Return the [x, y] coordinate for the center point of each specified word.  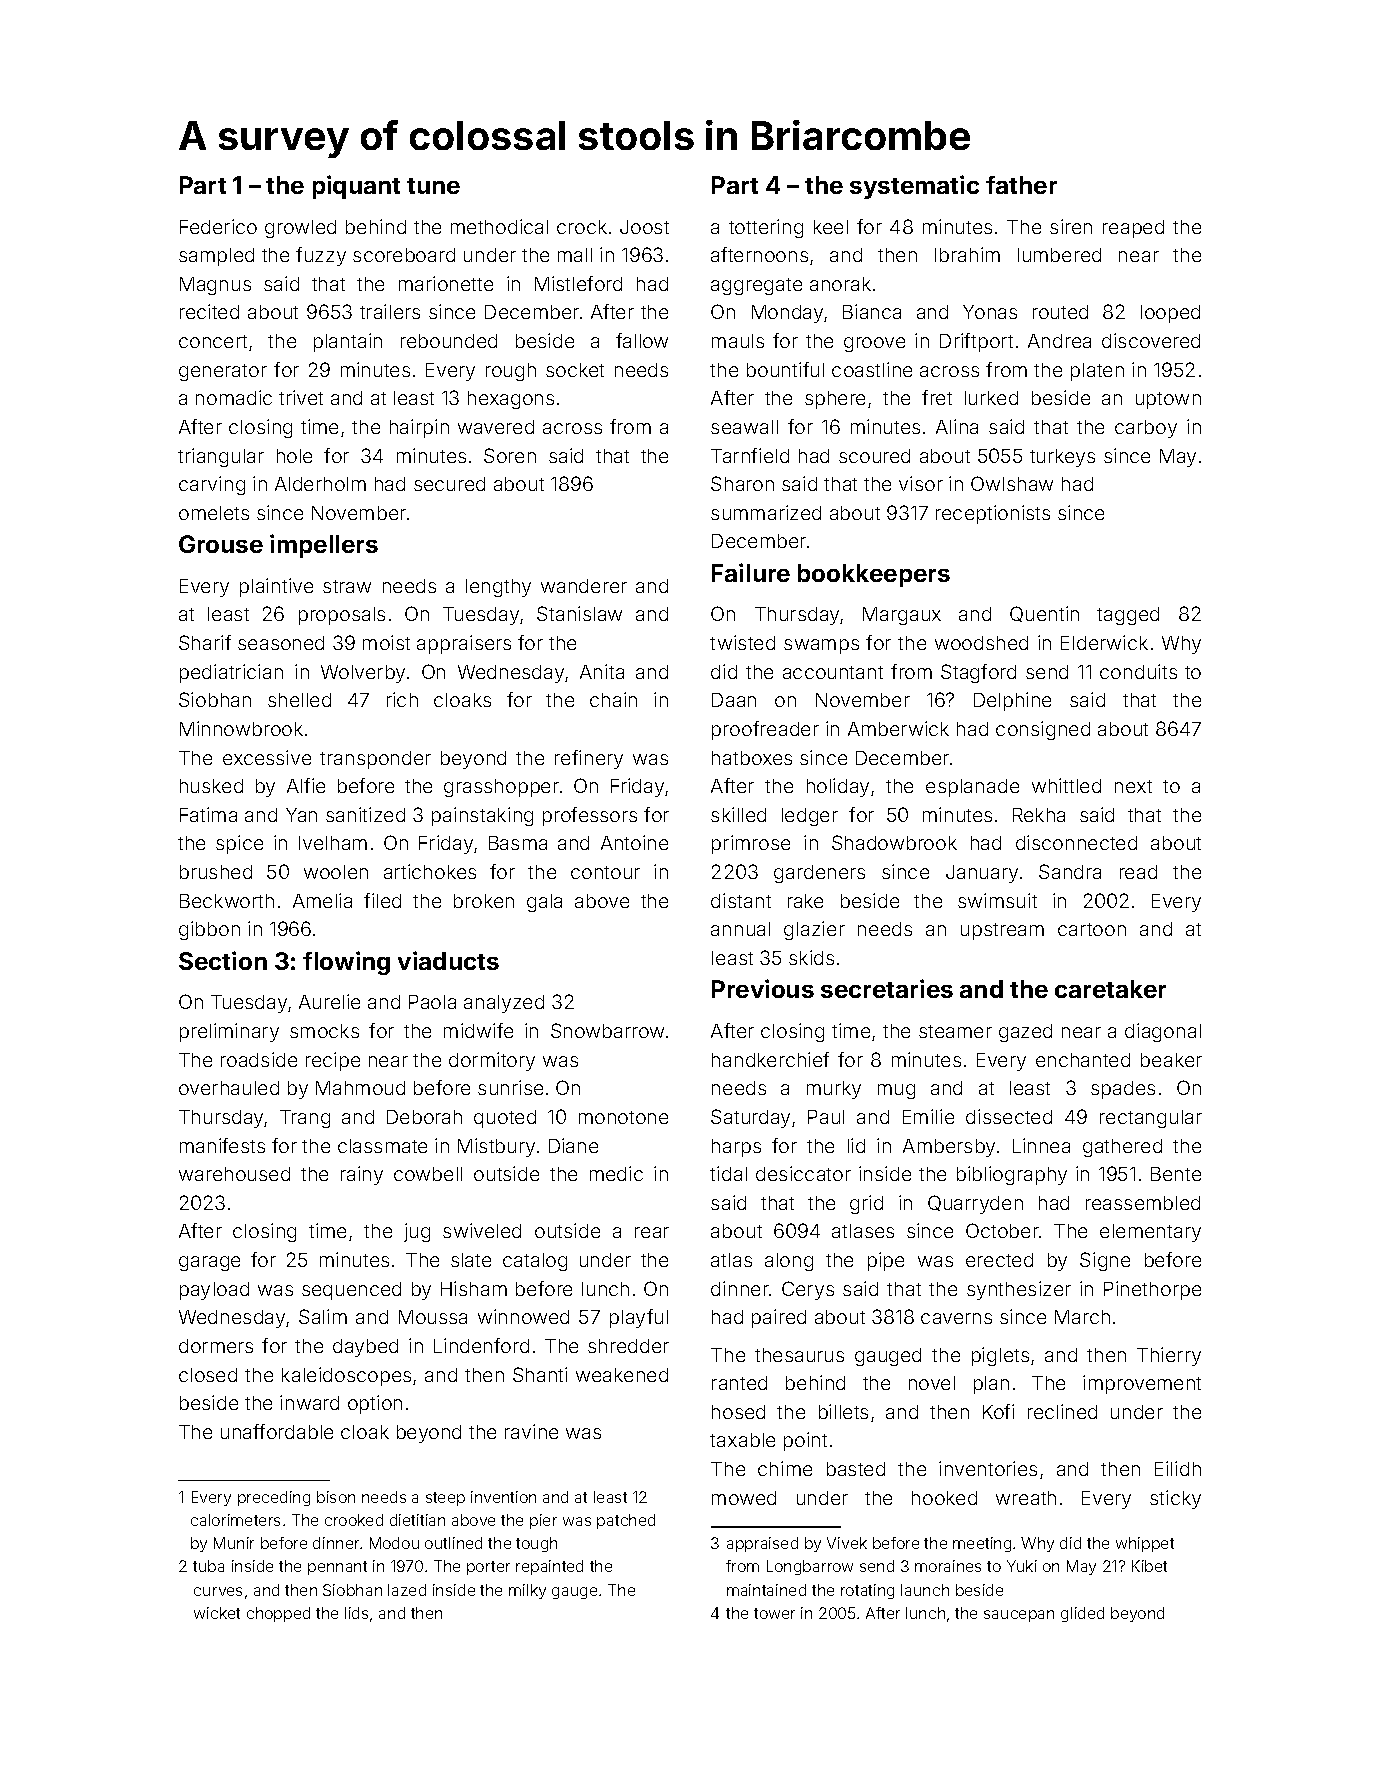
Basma [518, 843]
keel [831, 227]
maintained [766, 1590]
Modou [394, 1543]
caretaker [1110, 989]
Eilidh [1178, 1468]
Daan [734, 700]
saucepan [1019, 1616]
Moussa [433, 1317]
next [1133, 786]
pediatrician [231, 673]
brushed [216, 872]
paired [779, 1318]
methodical [499, 226]
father [1021, 185]
